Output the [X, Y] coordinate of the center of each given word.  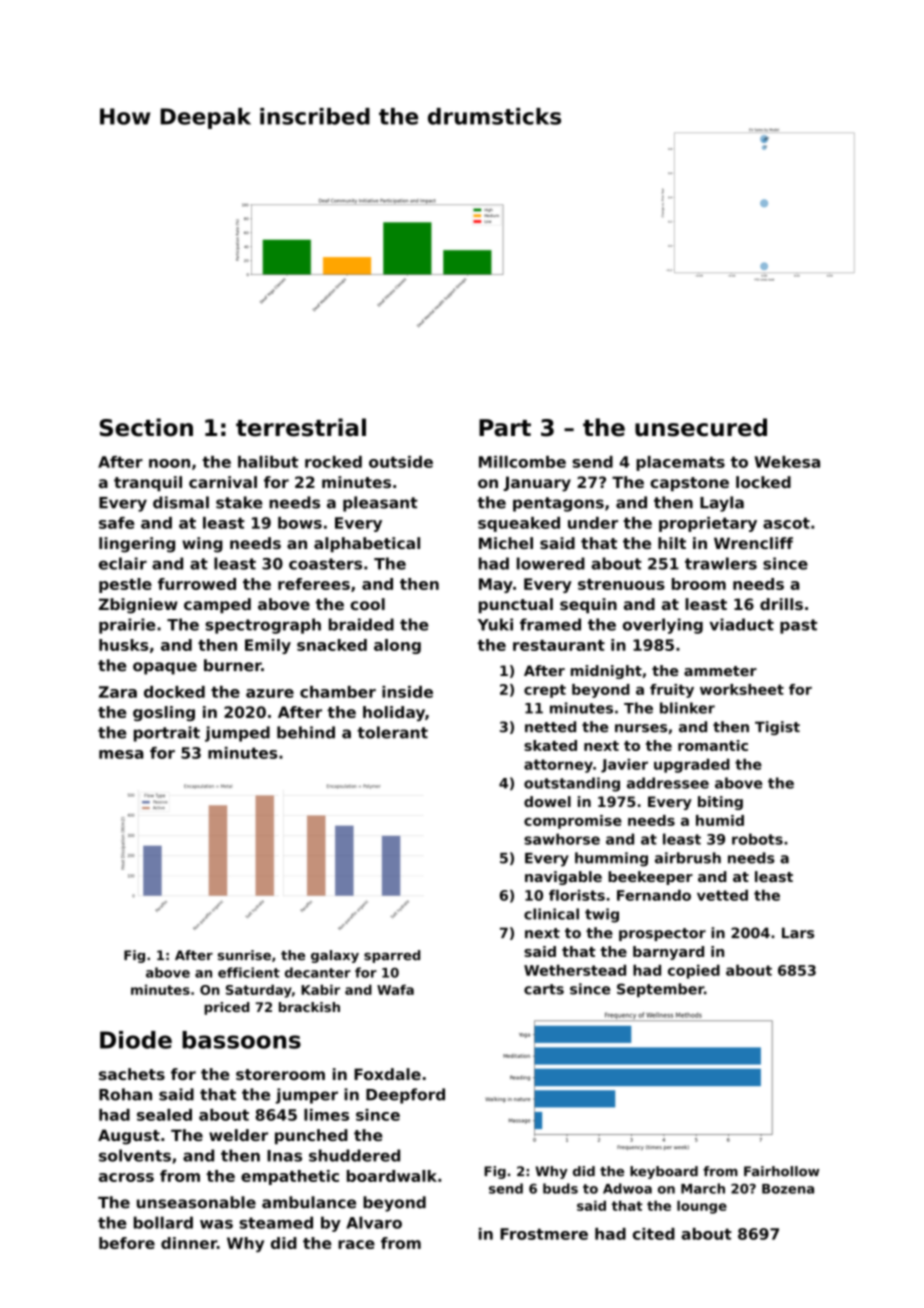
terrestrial [301, 427]
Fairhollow [781, 1171]
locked [763, 482]
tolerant [392, 732]
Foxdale [387, 1074]
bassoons [241, 1040]
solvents [135, 1155]
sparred [392, 956]
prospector [662, 934]
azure [270, 693]
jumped [237, 734]
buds [560, 1188]
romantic [713, 745]
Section [146, 427]
